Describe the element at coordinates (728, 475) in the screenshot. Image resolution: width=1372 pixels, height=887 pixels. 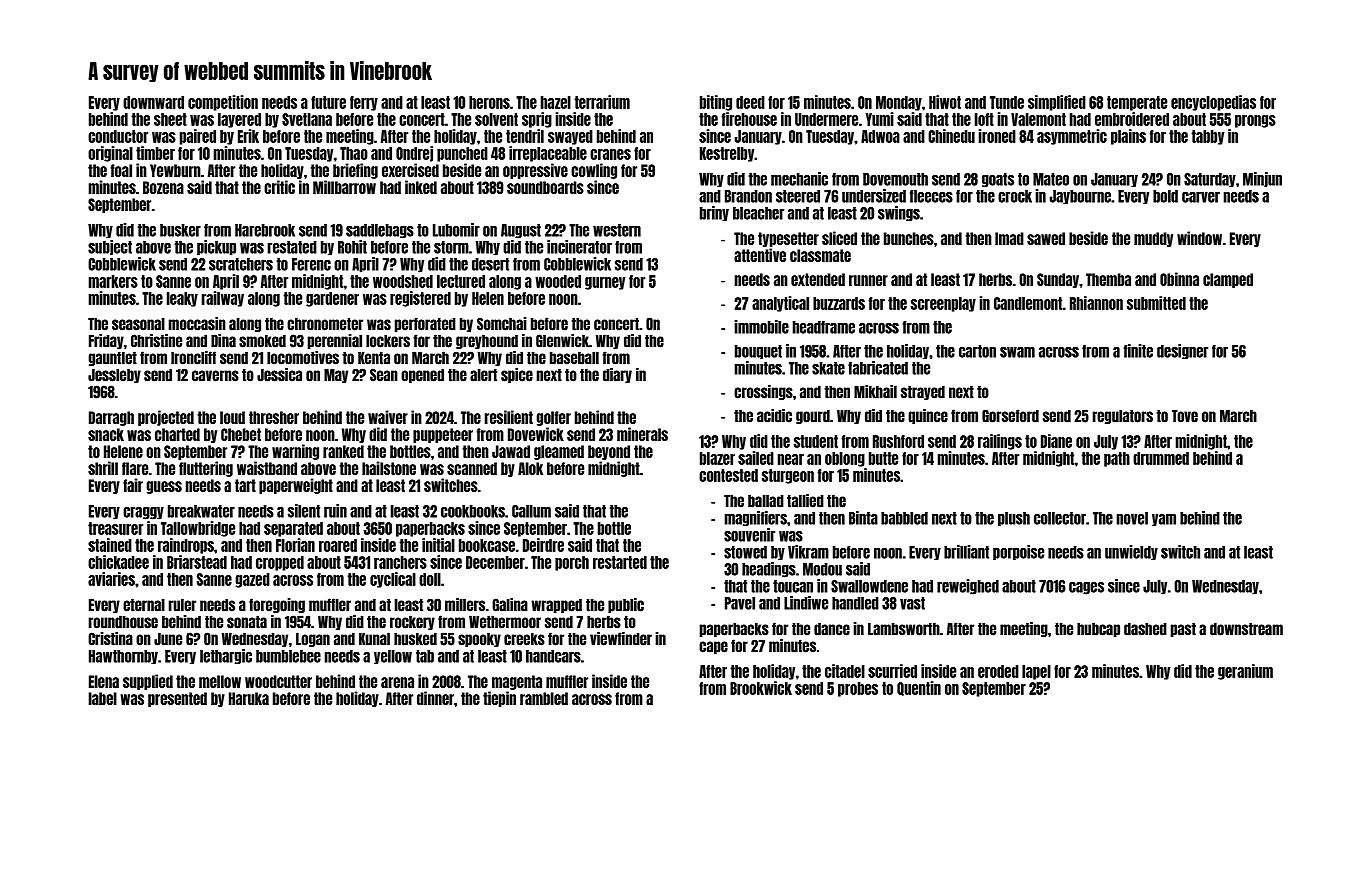
I see `contested` at that location.
